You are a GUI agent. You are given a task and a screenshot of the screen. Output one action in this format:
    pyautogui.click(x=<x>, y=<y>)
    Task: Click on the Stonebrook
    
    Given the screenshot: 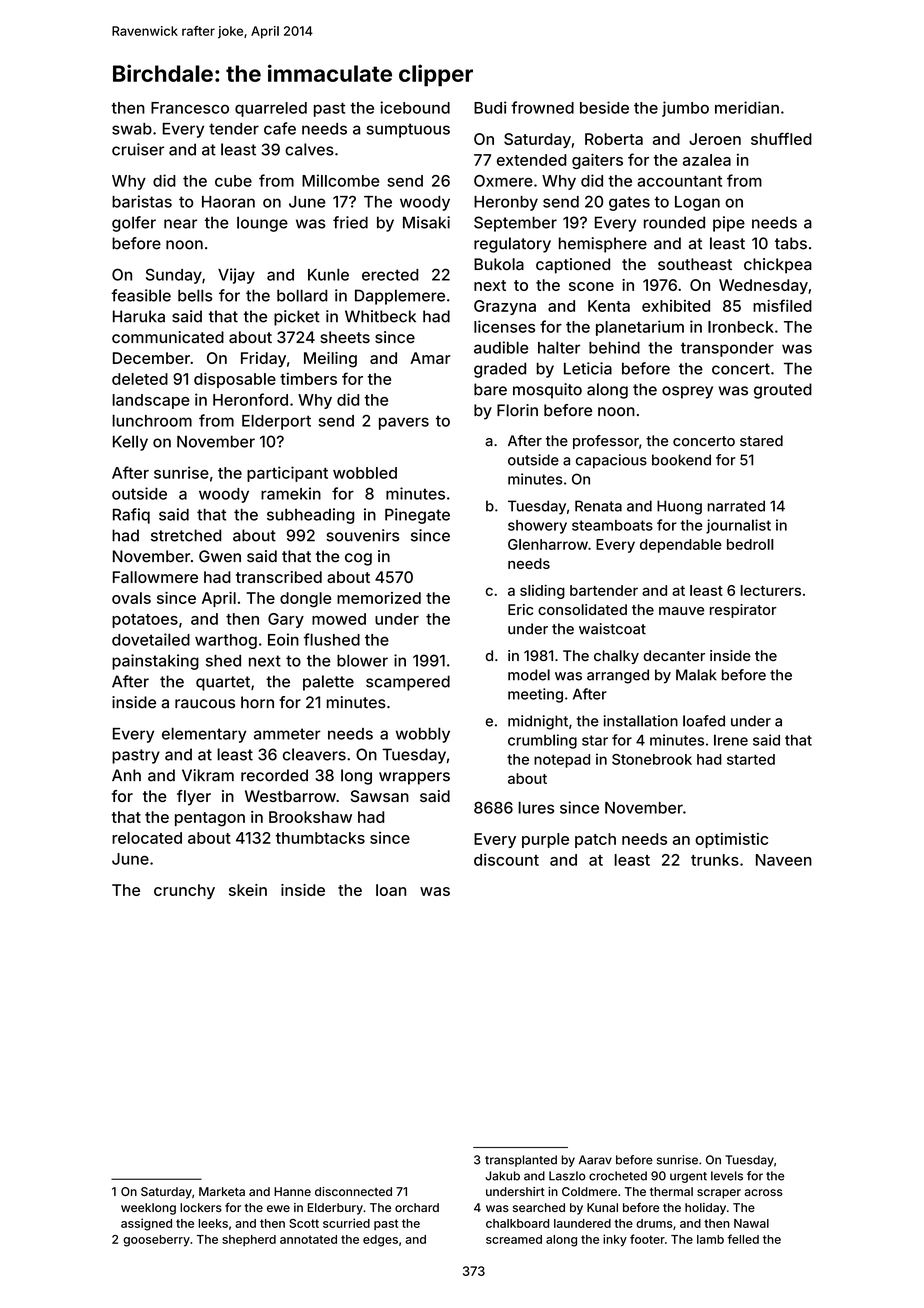 What is the action you would take?
    pyautogui.click(x=652, y=759)
